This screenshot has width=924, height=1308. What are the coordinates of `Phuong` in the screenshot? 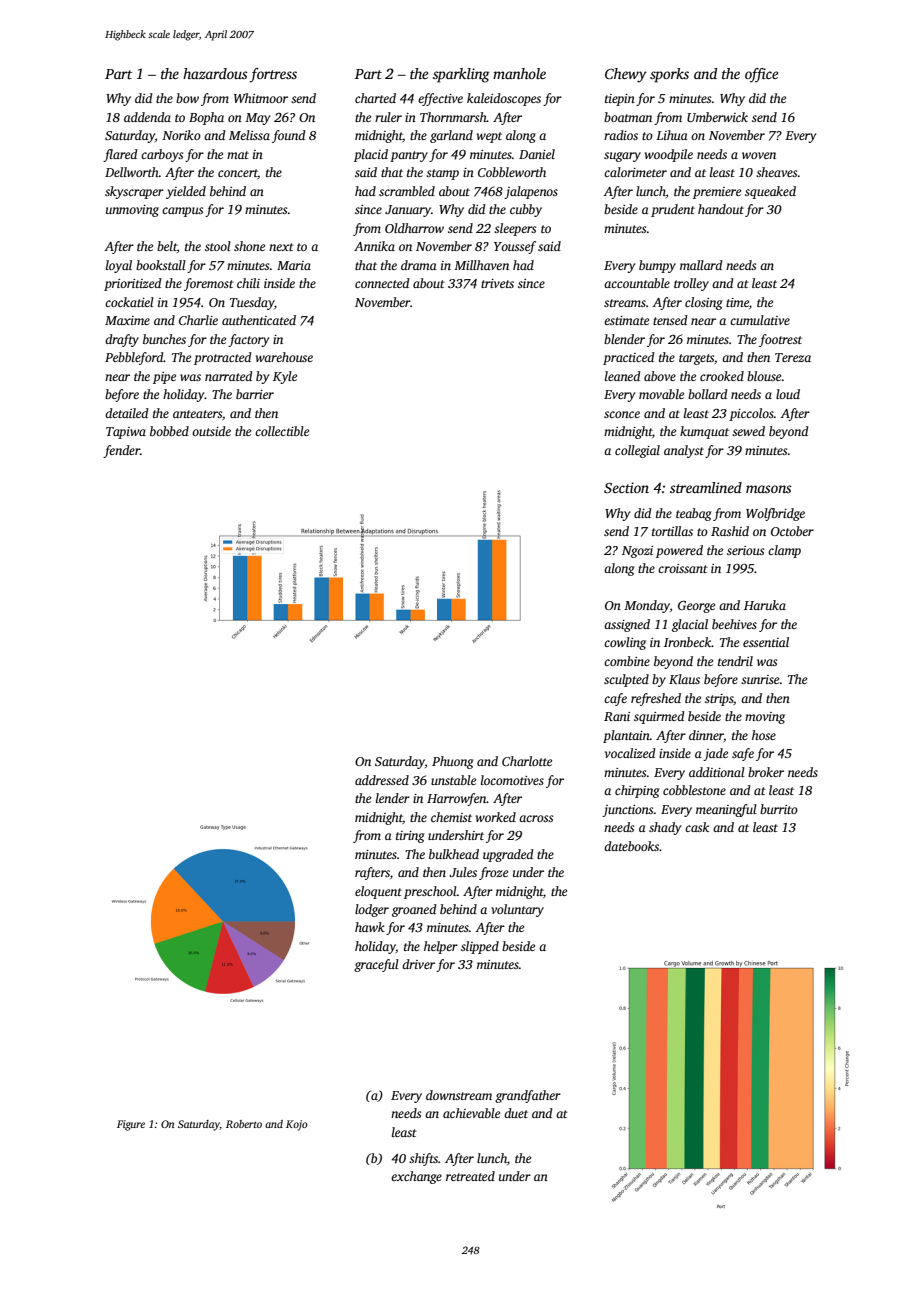 It's located at (453, 762).
